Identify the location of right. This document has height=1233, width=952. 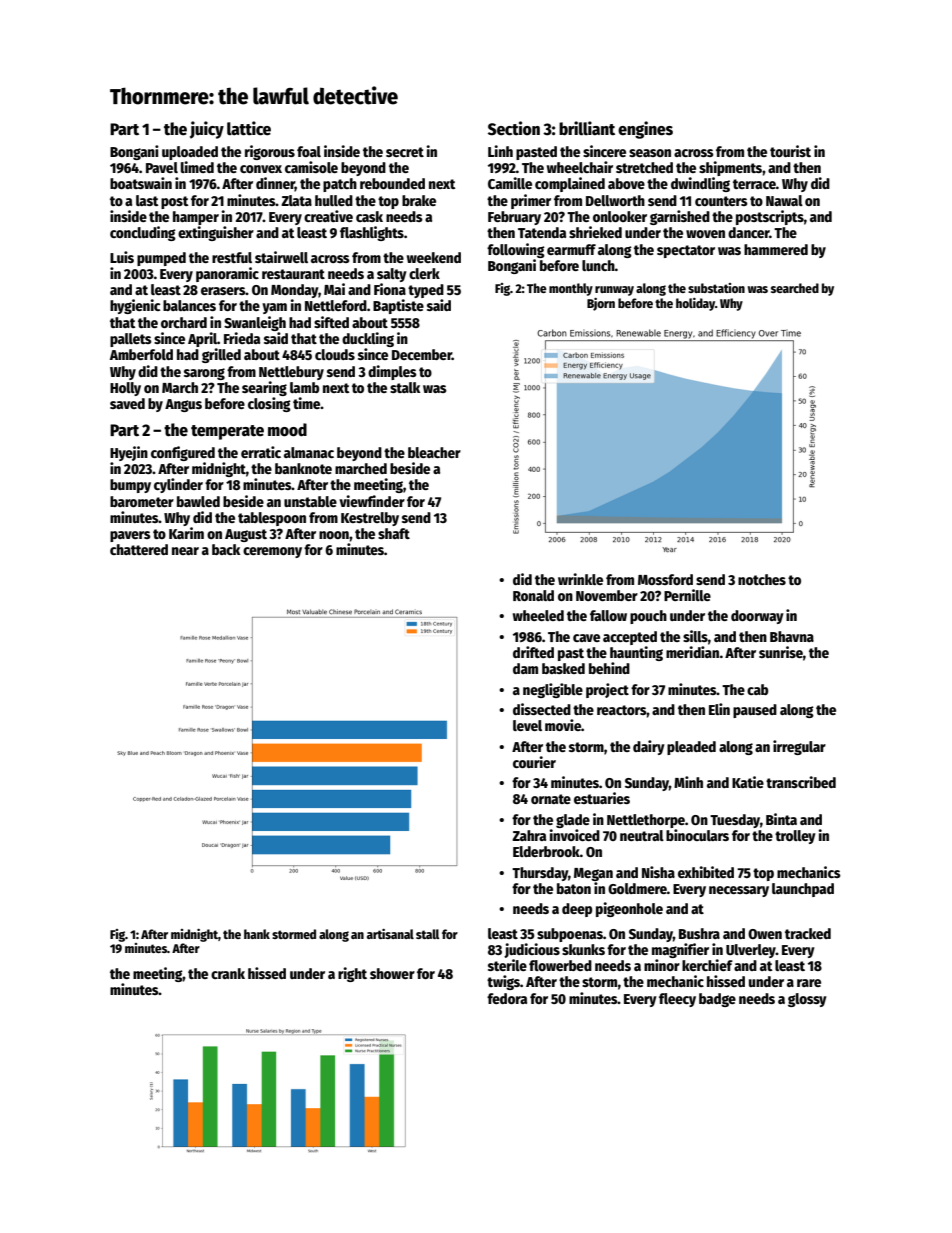
(352, 974).
